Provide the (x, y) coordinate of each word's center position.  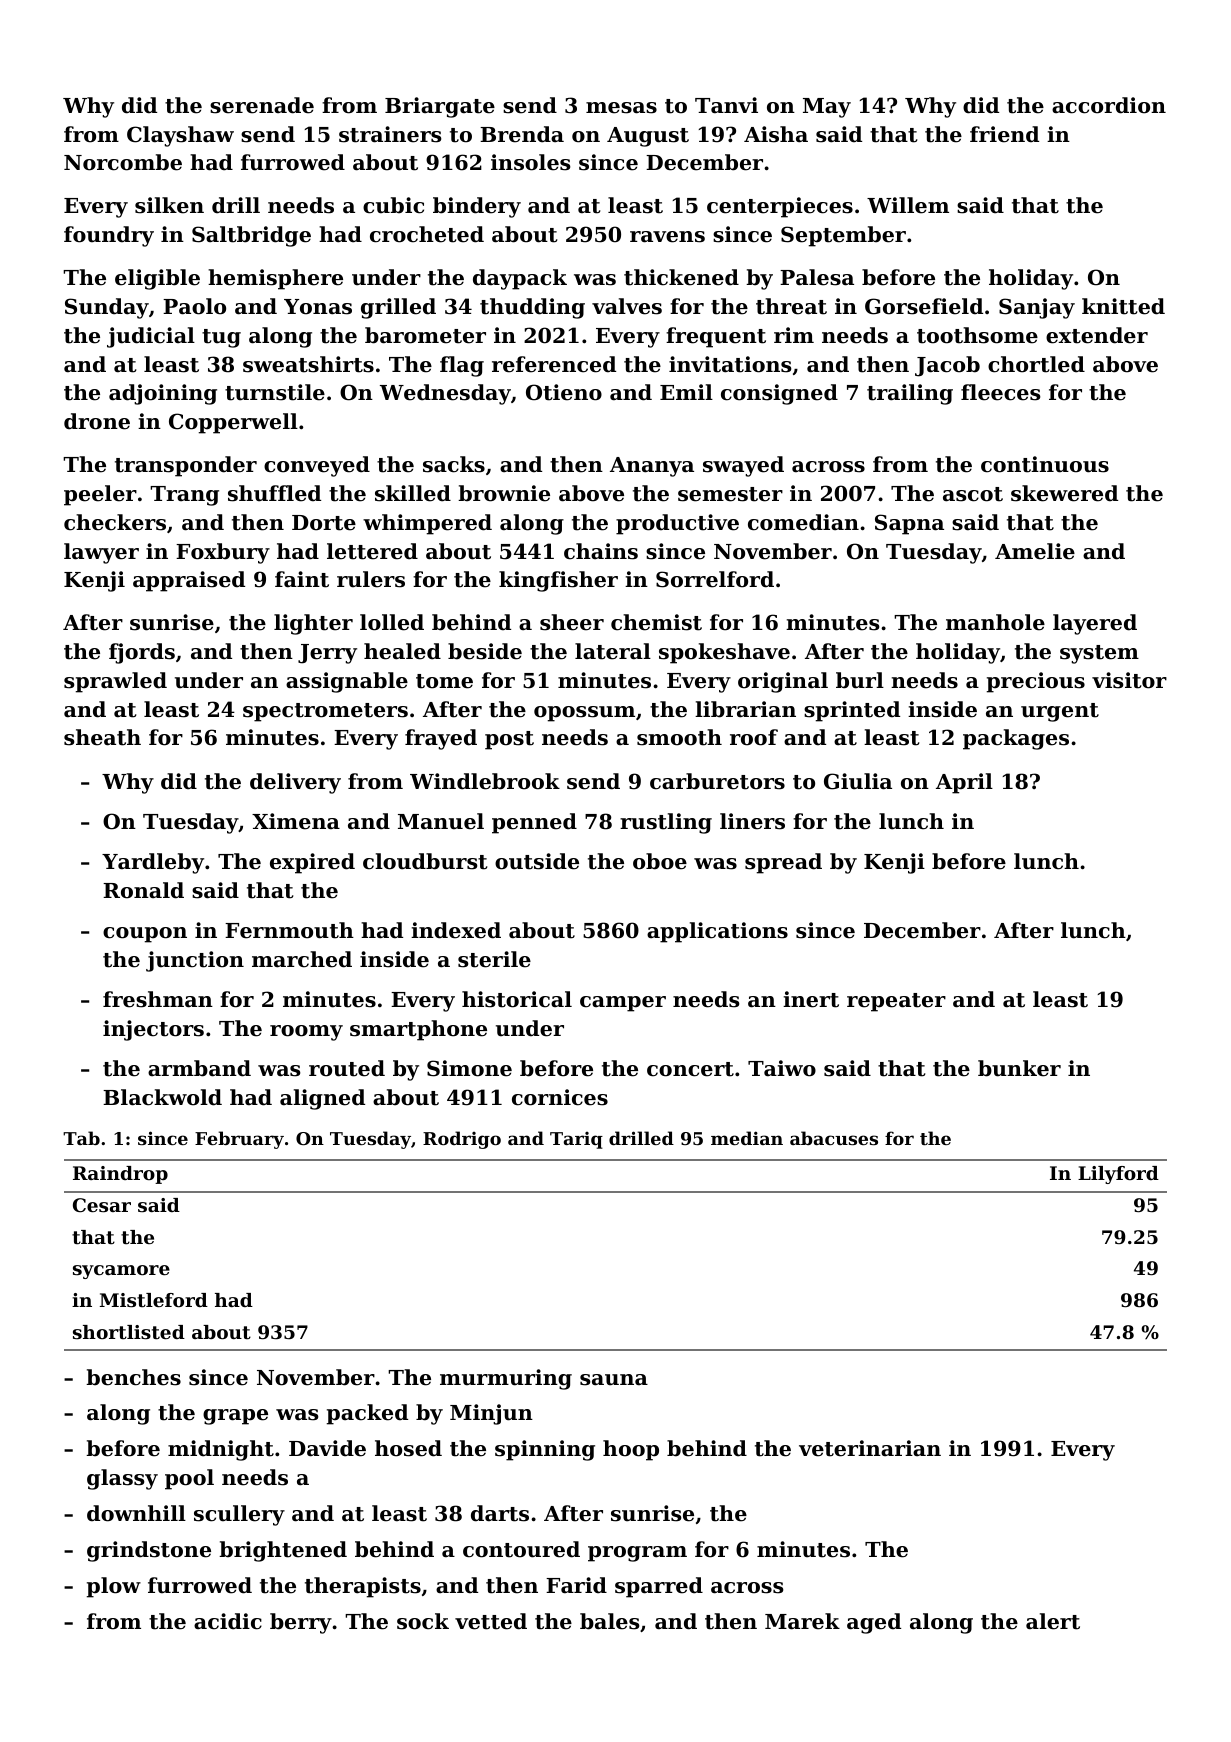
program (637, 1554)
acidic (228, 1621)
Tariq (576, 1140)
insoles (530, 162)
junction (195, 961)
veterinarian (870, 1448)
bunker (1019, 1068)
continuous (1045, 464)
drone (97, 421)
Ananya (652, 467)
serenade (262, 105)
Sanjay (1037, 308)
